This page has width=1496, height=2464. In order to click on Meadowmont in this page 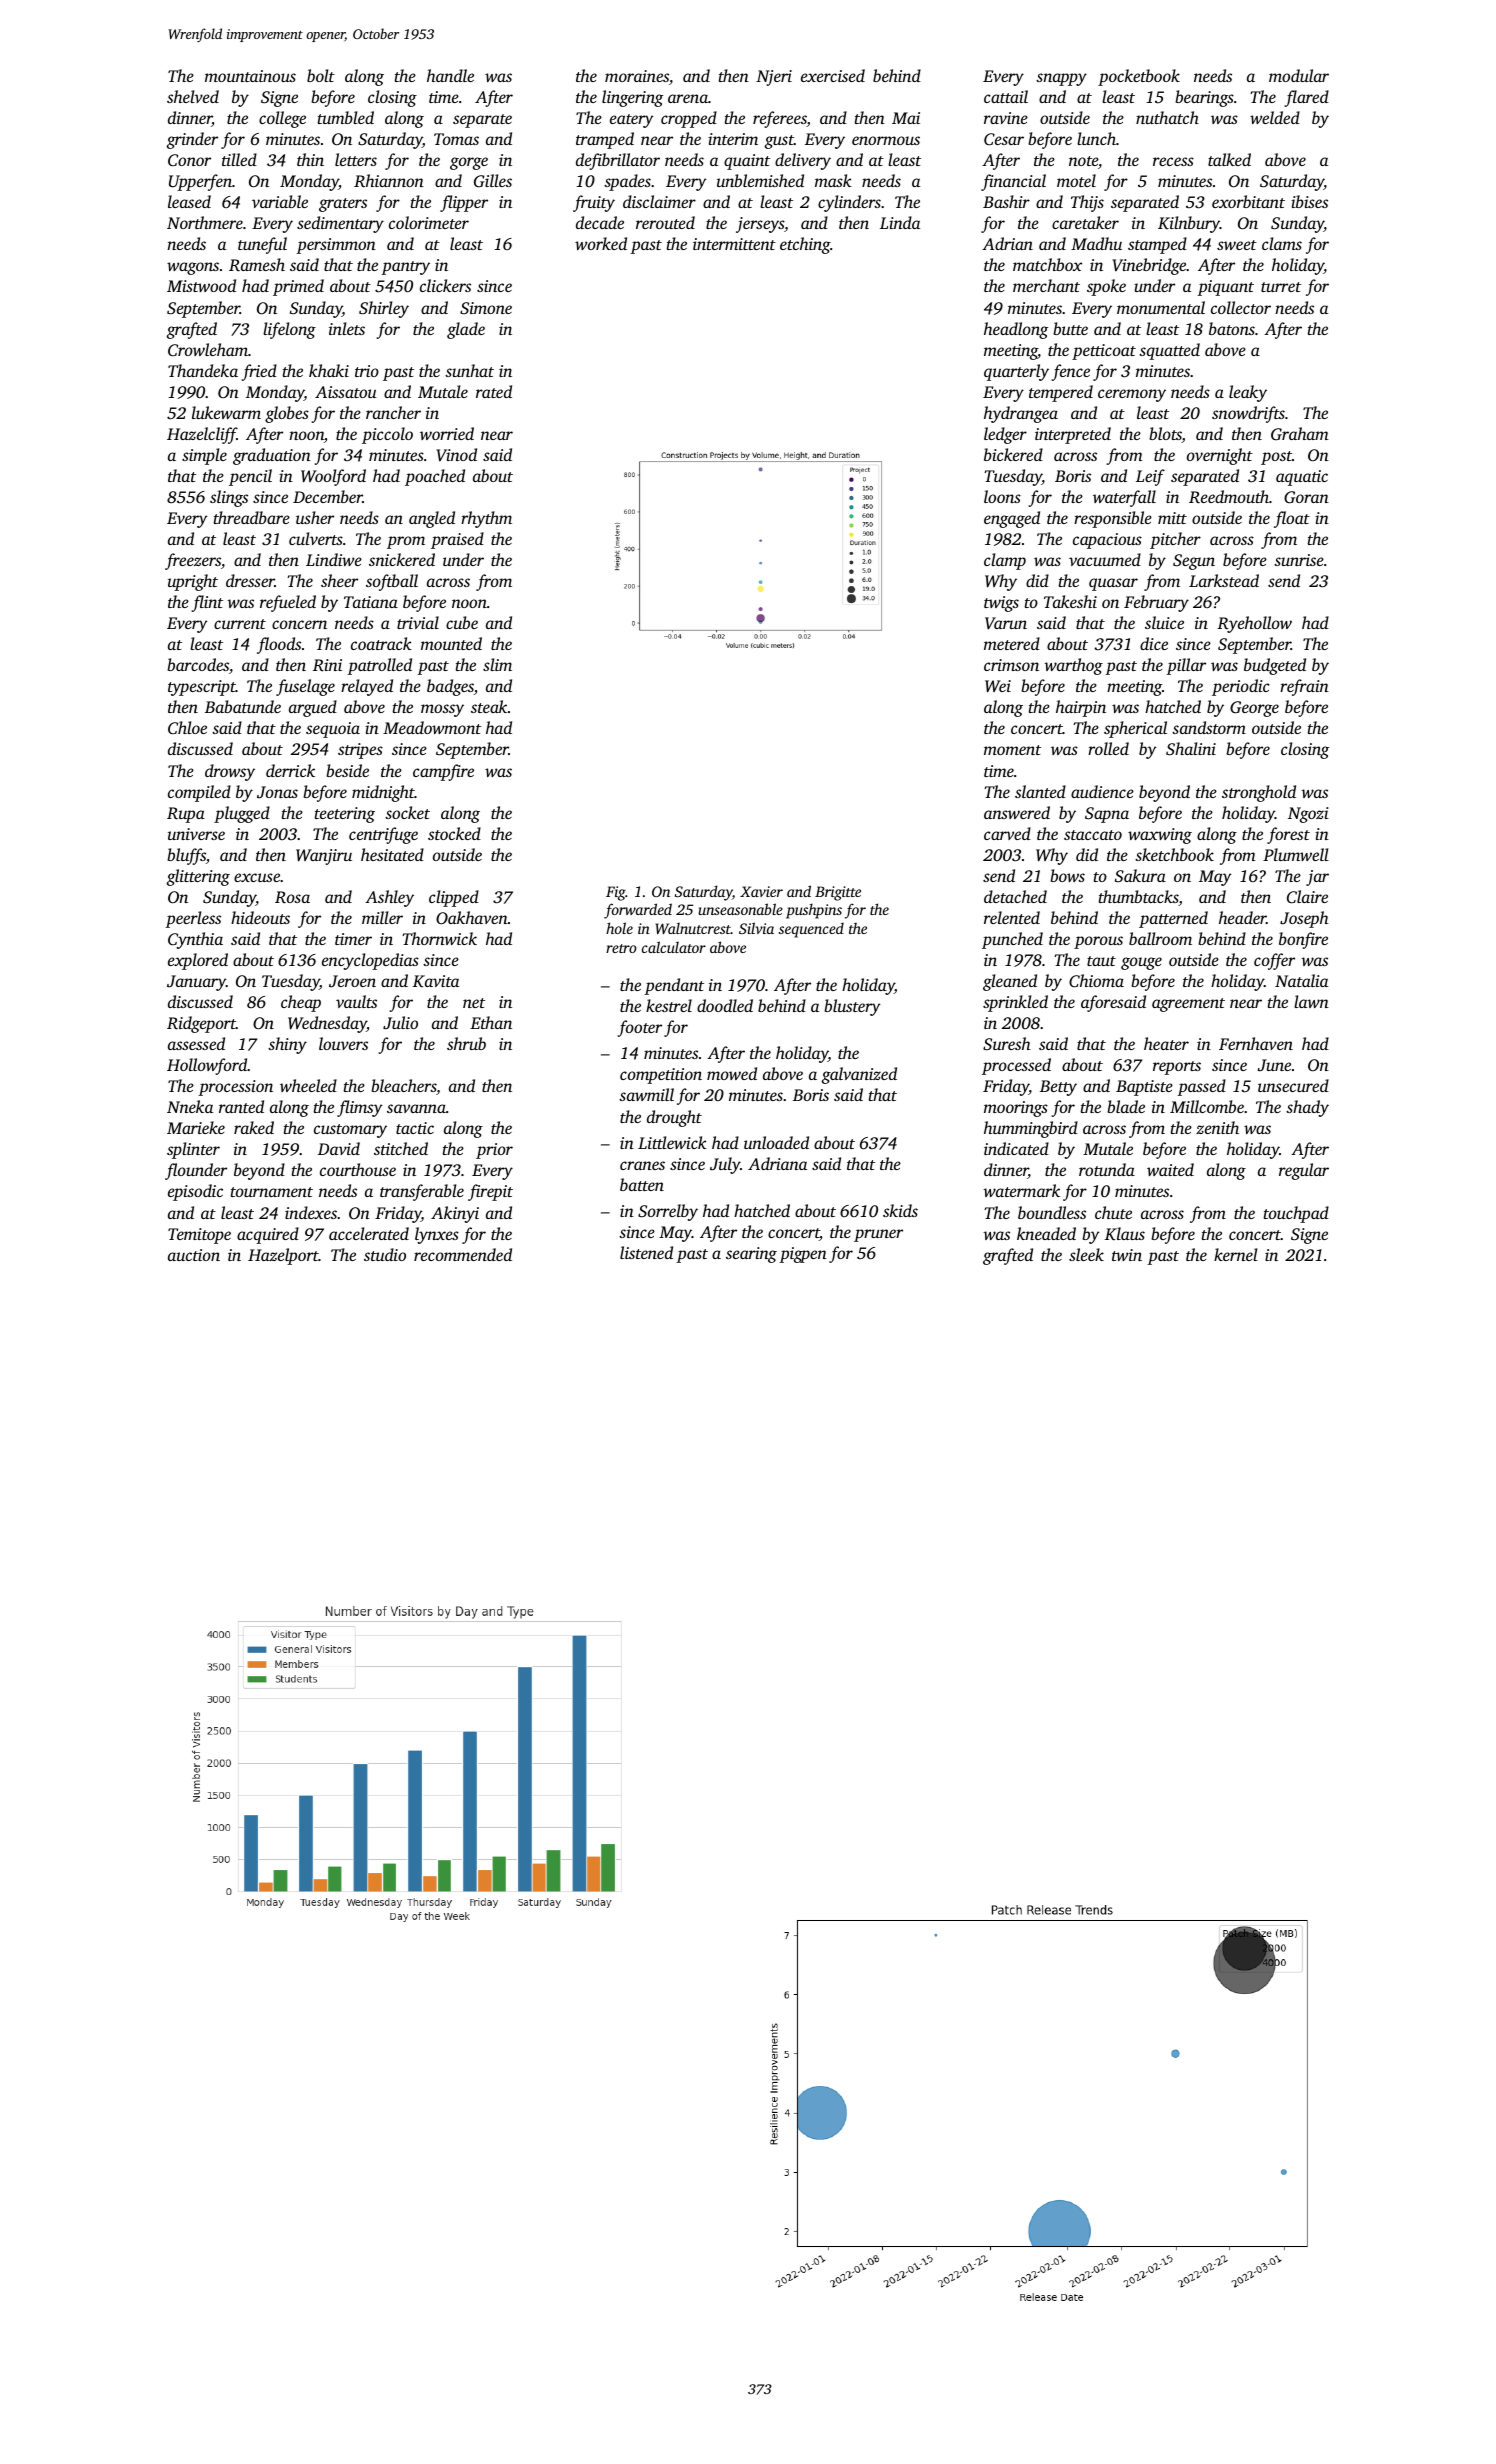, I will do `click(432, 727)`.
